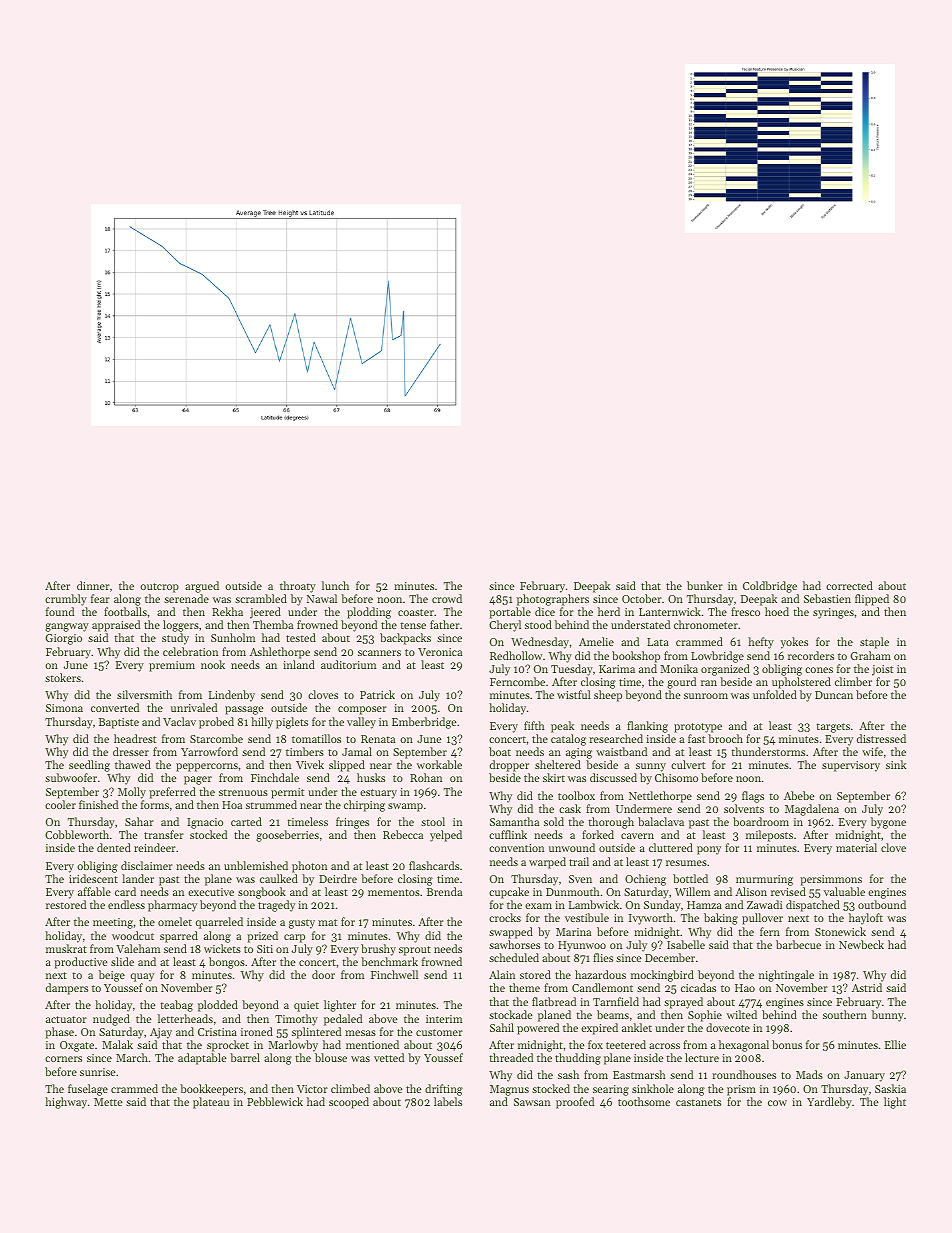 This screenshot has width=952, height=1233. Describe the element at coordinates (770, 587) in the screenshot. I see `Coldbridge` at that location.
